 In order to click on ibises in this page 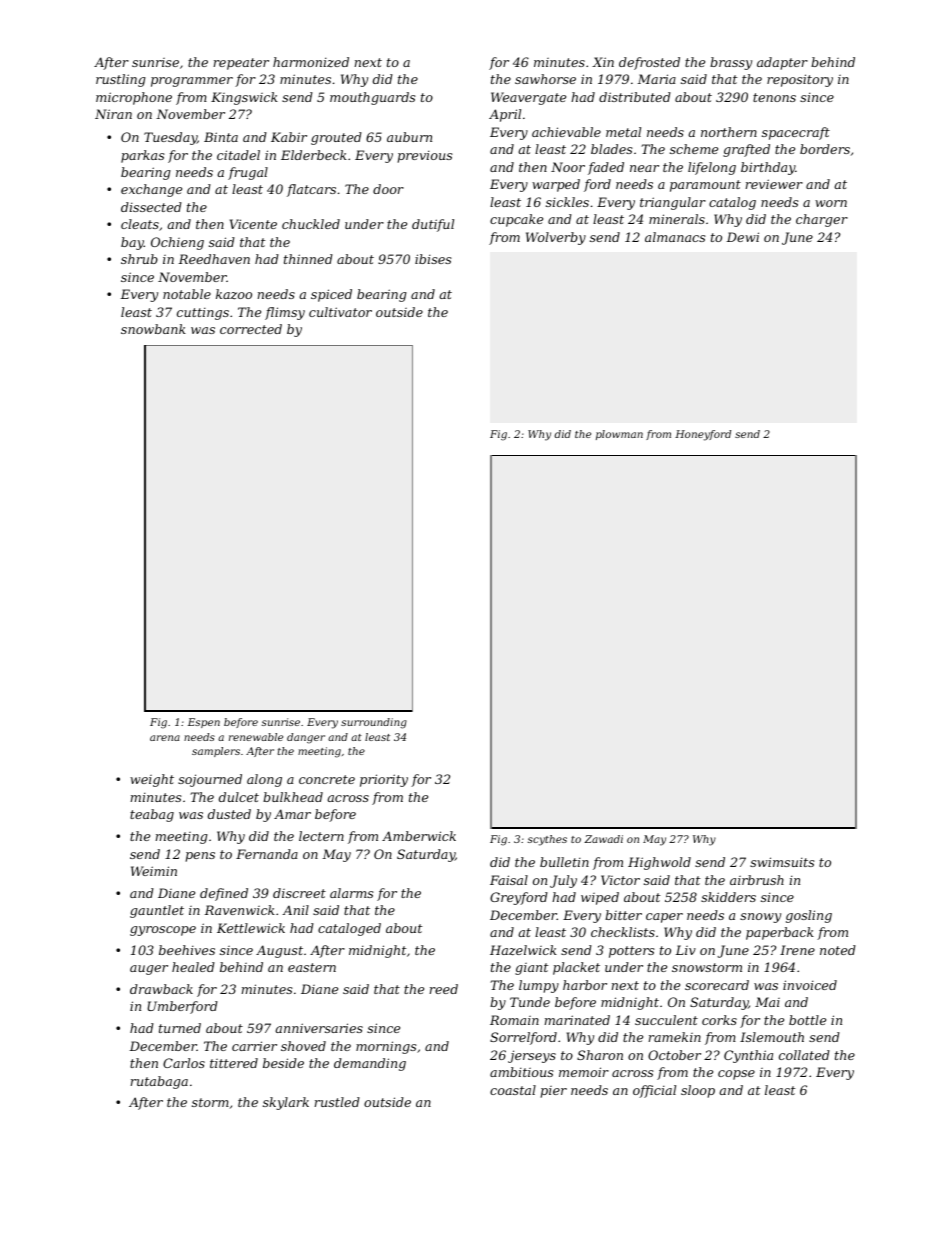, I will do `click(433, 259)`.
